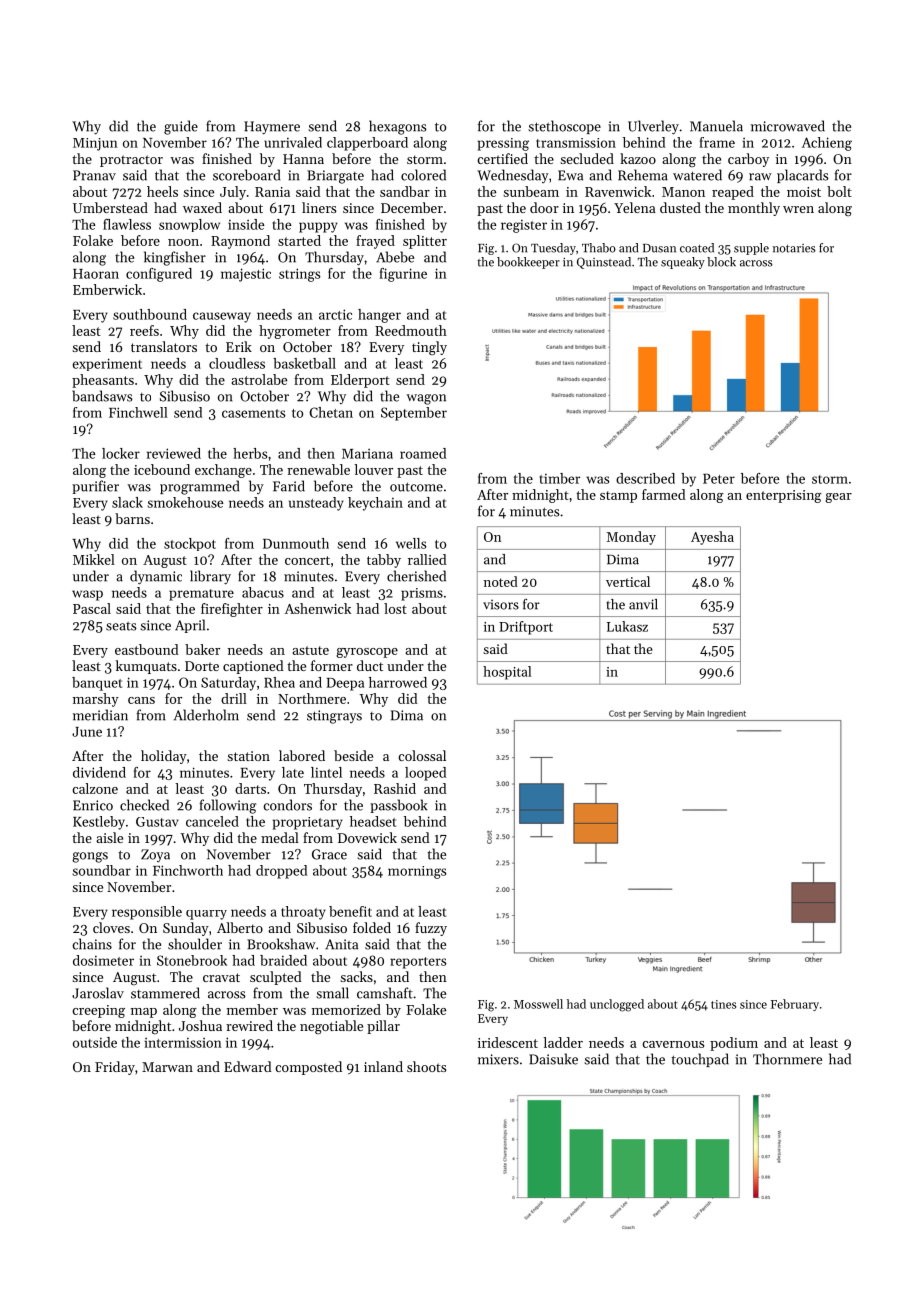 Image resolution: width=924 pixels, height=1308 pixels. Describe the element at coordinates (99, 823) in the document. I see `Kestleby` at that location.
